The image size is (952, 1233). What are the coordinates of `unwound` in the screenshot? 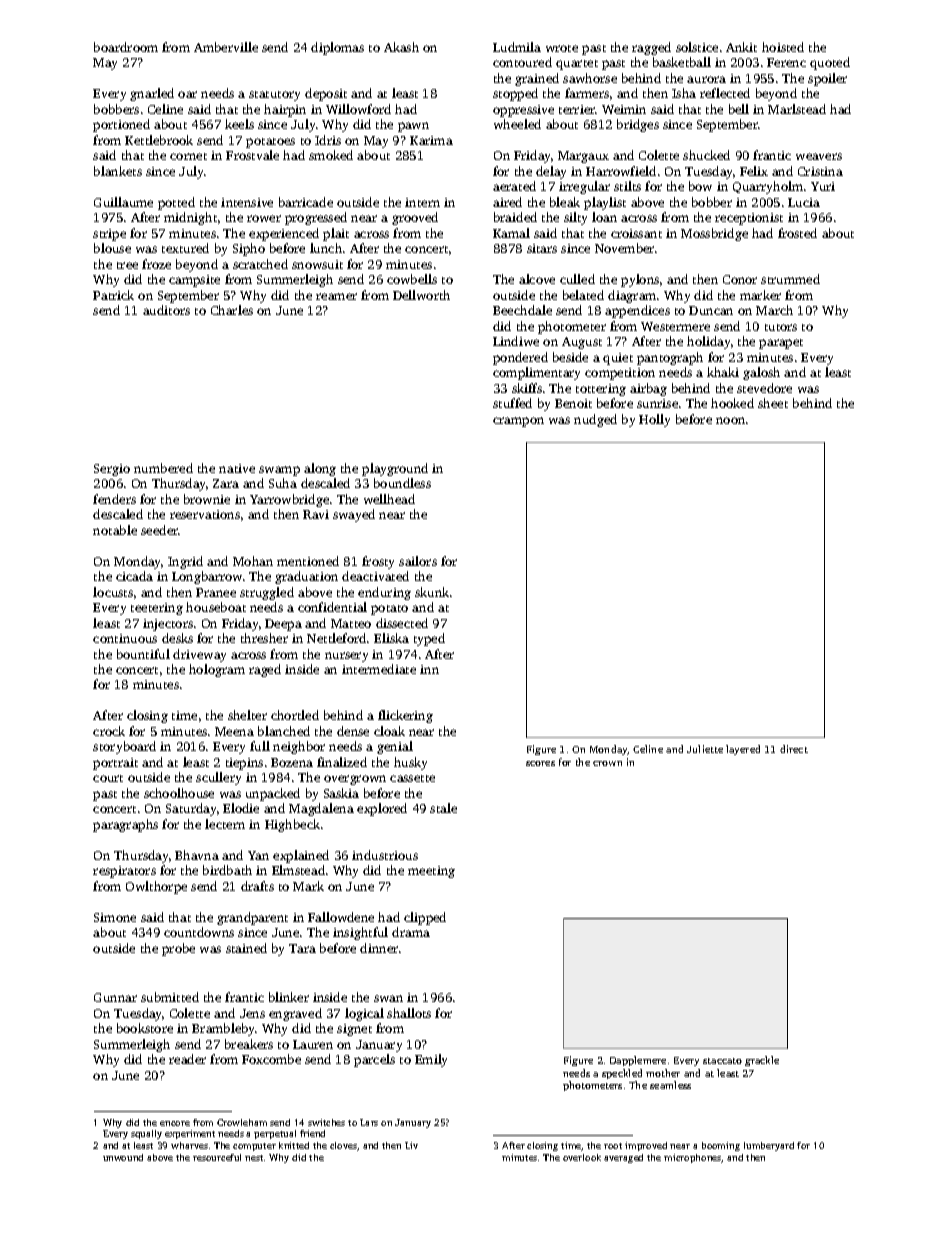 It's located at (123, 1157).
